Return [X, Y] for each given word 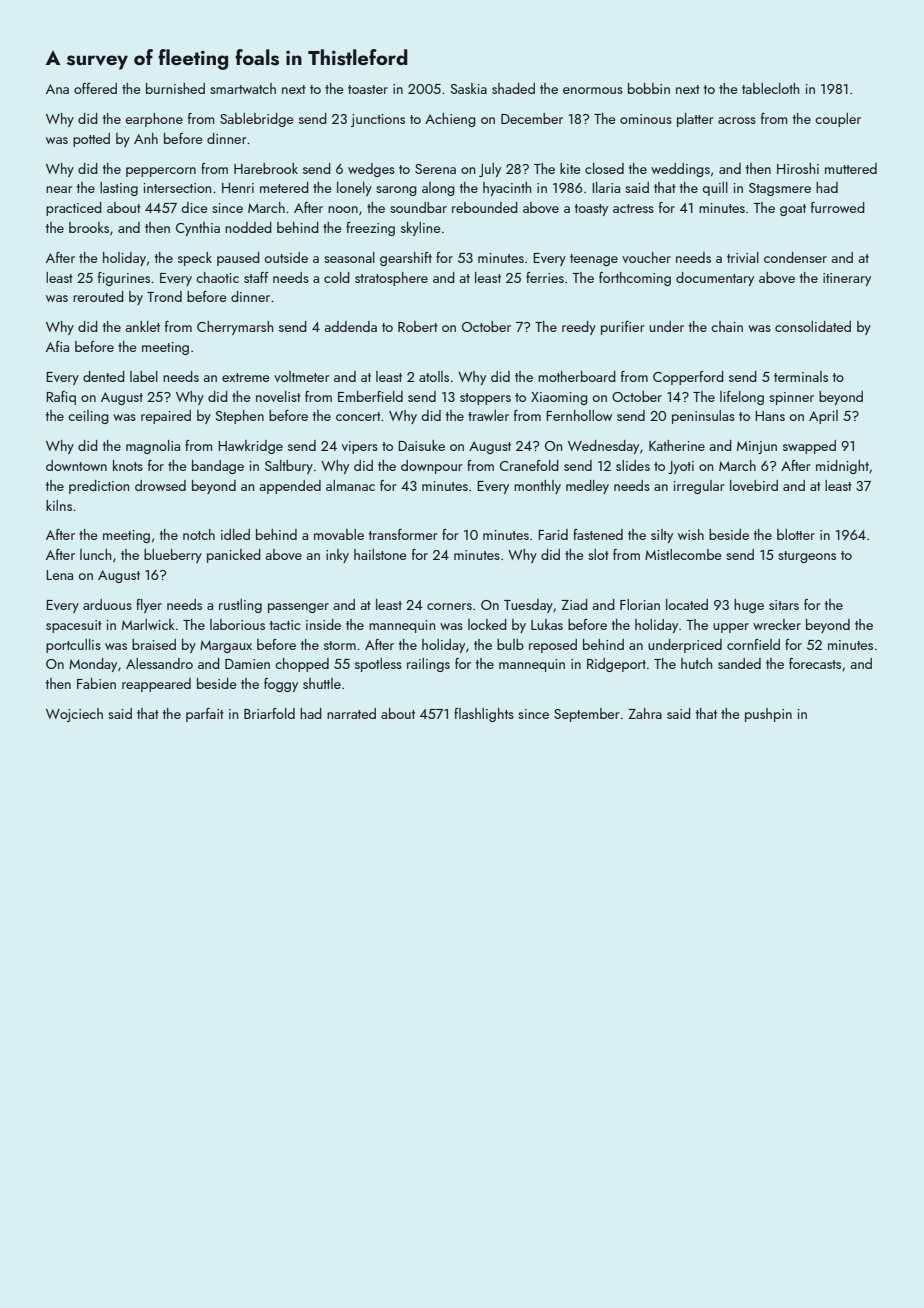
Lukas [547, 624]
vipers [360, 447]
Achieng [450, 120]
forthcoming [635, 279]
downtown [76, 465]
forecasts [815, 663]
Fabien [96, 683]
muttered [851, 168]
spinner [791, 398]
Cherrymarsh [235, 328]
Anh [146, 138]
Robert [418, 326]
